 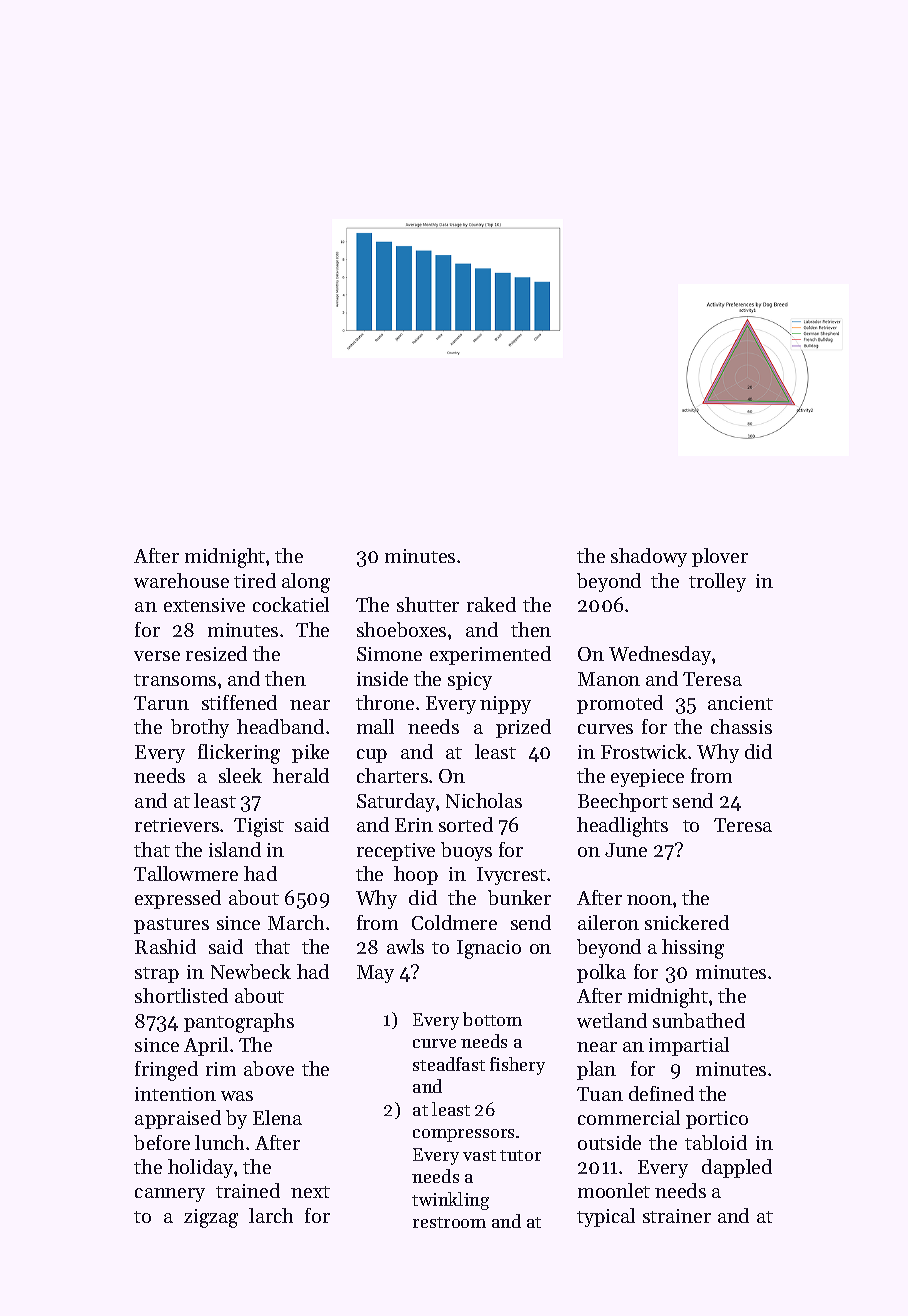 What do you see at coordinates (269, 1068) in the screenshot?
I see `above` at bounding box center [269, 1068].
